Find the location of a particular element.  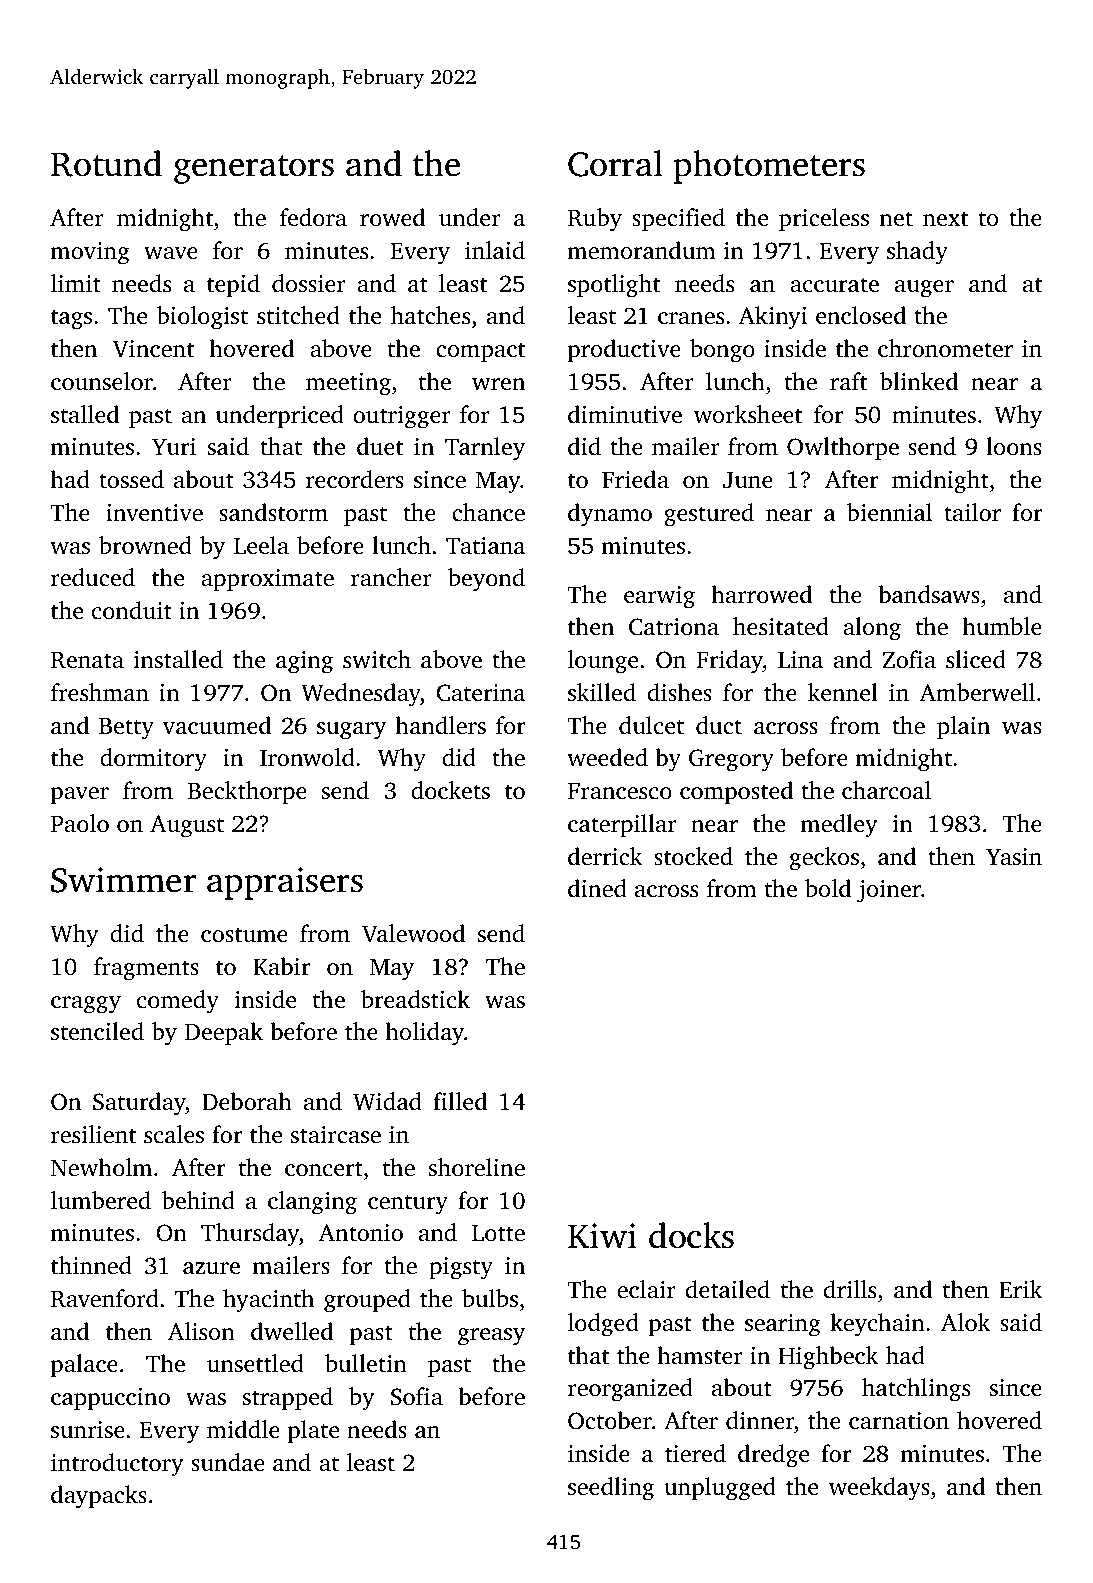

loons is located at coordinates (1014, 446).
